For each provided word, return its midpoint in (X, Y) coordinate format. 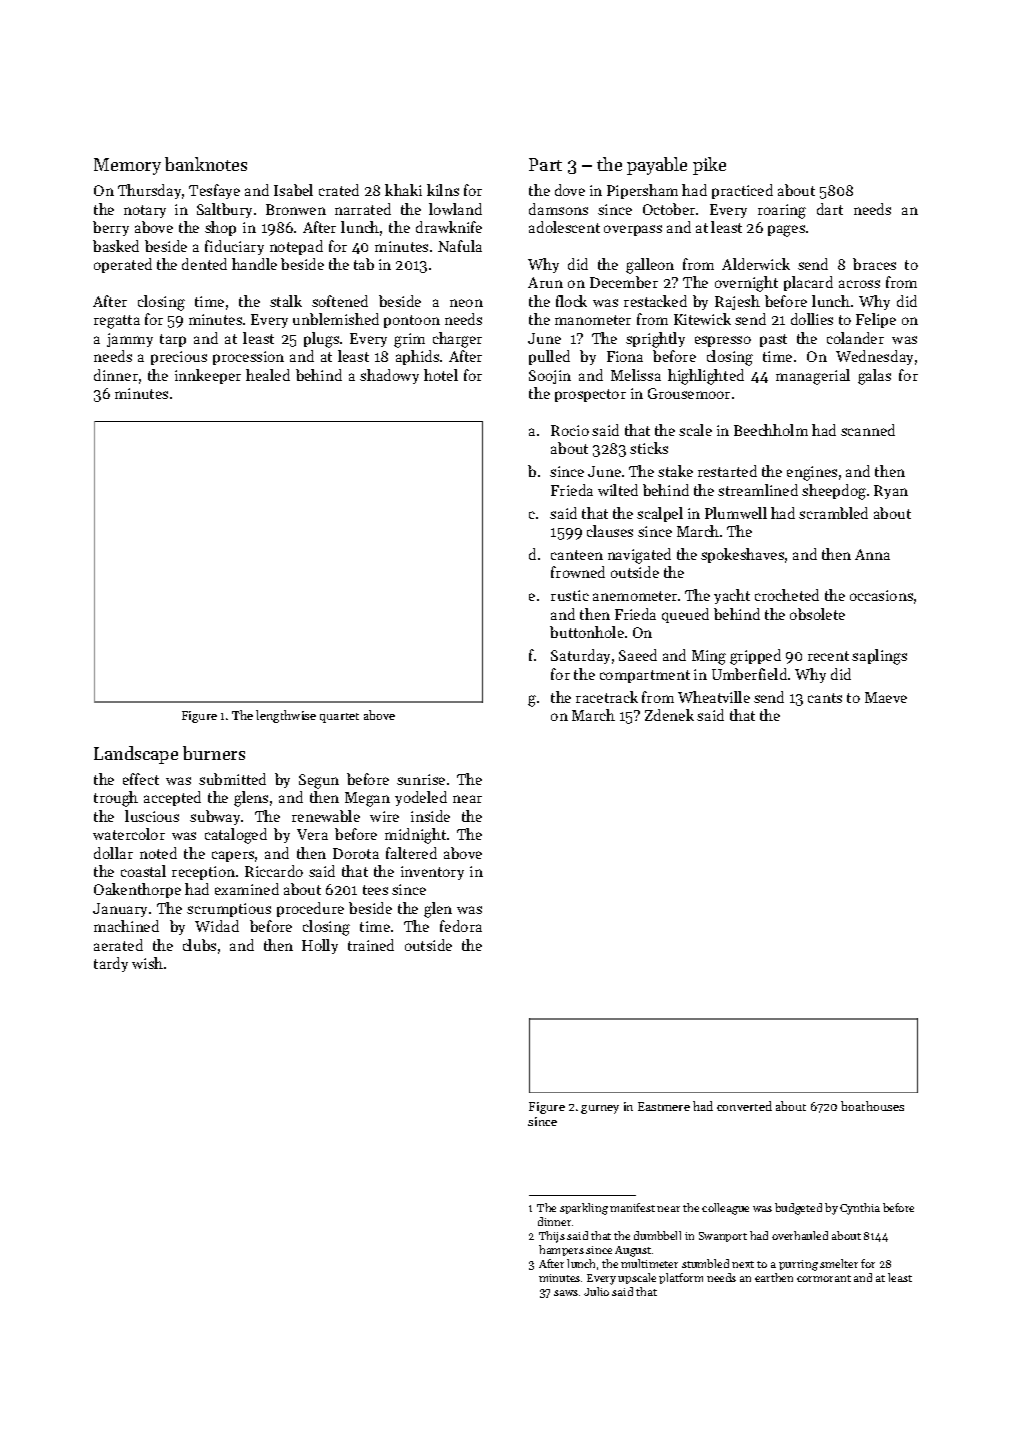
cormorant (824, 1278)
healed (268, 375)
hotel (441, 375)
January (120, 910)
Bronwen (296, 209)
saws (566, 1293)
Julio (596, 1291)
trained (371, 945)
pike (709, 166)
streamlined (758, 490)
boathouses (872, 1106)
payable (657, 166)
